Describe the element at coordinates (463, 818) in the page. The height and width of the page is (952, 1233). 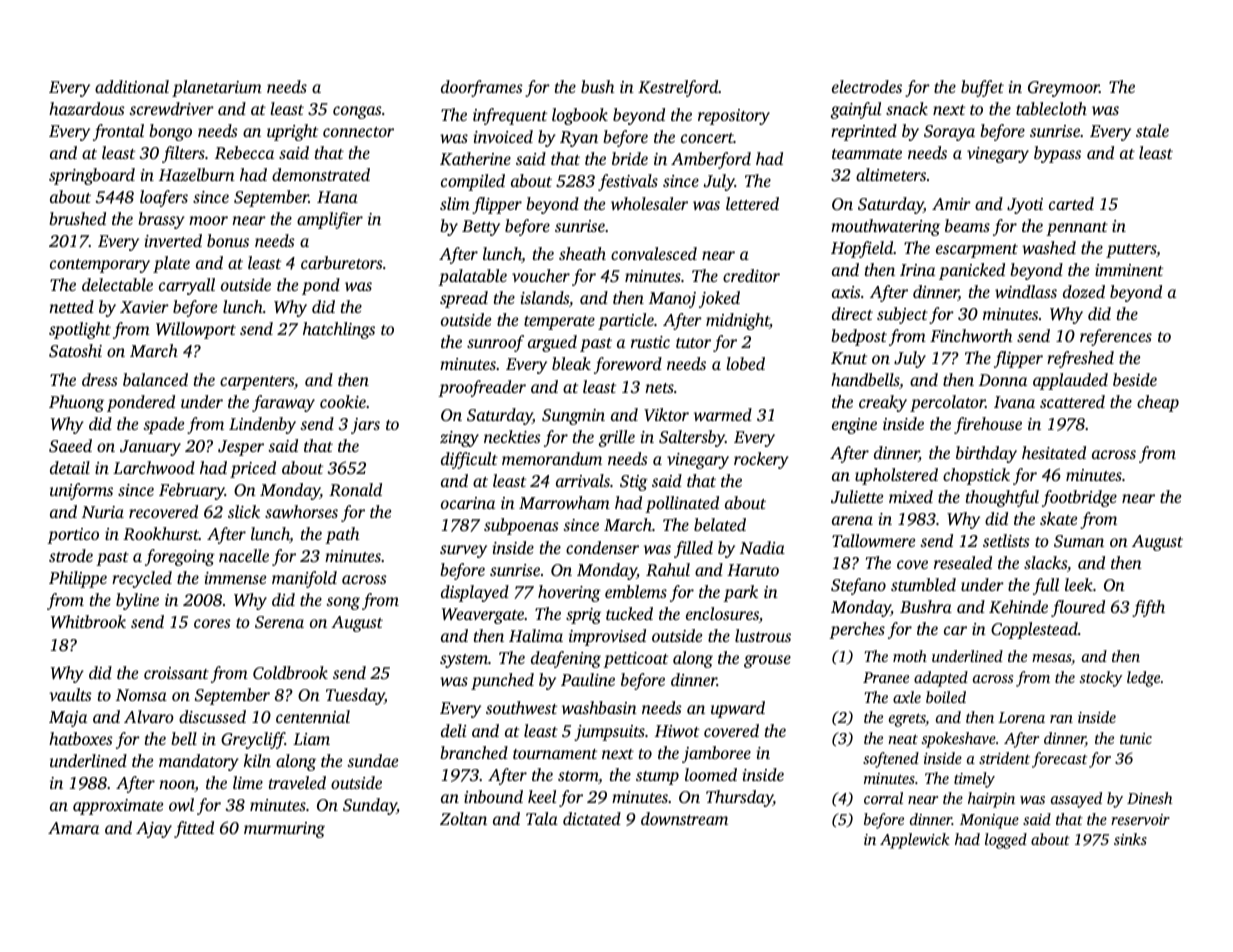
I see `Zoltan` at that location.
